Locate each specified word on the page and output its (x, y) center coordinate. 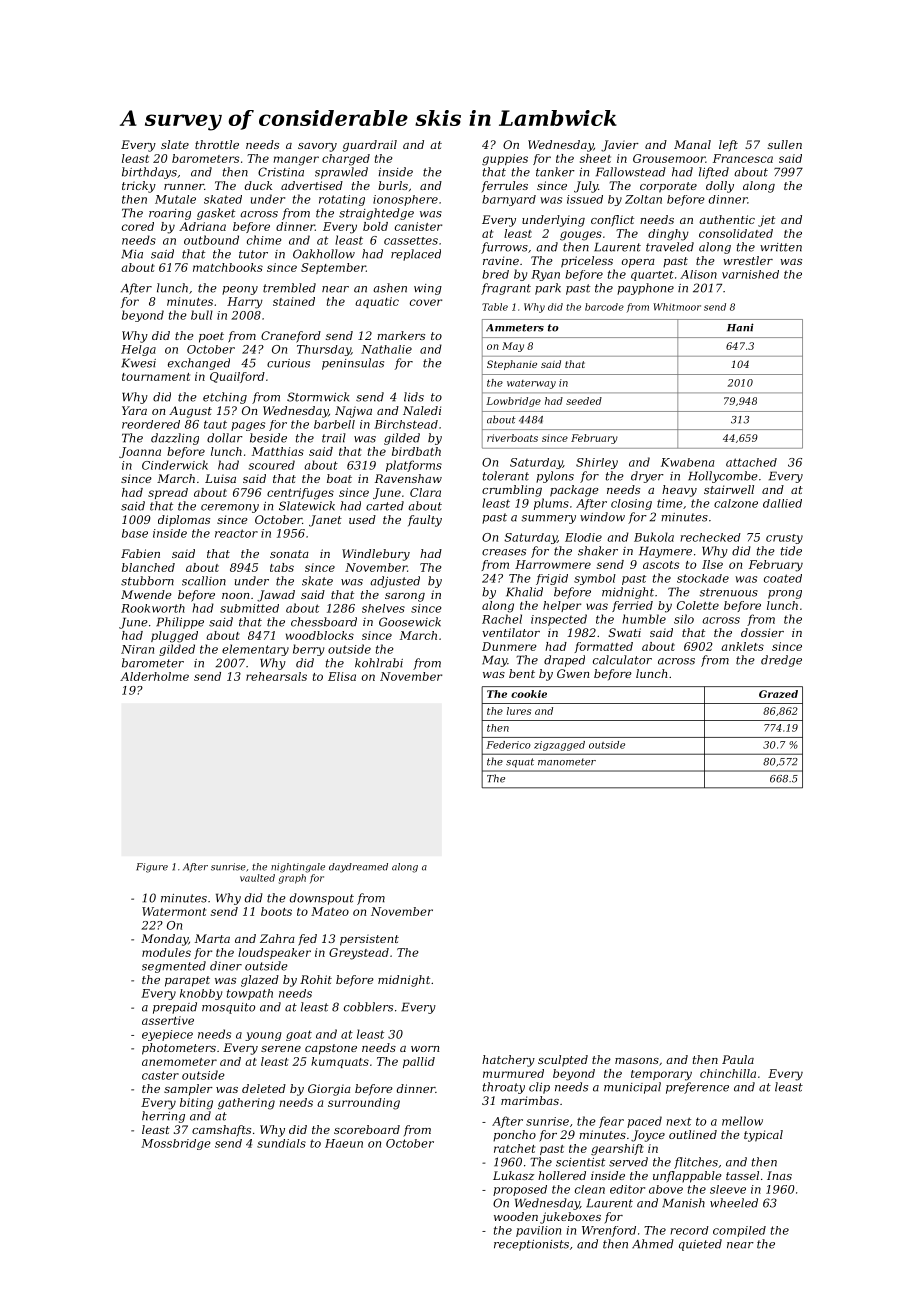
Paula (738, 1059)
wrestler (748, 260)
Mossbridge (176, 1144)
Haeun (344, 1143)
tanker (555, 172)
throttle (217, 144)
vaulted (257, 878)
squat (520, 763)
